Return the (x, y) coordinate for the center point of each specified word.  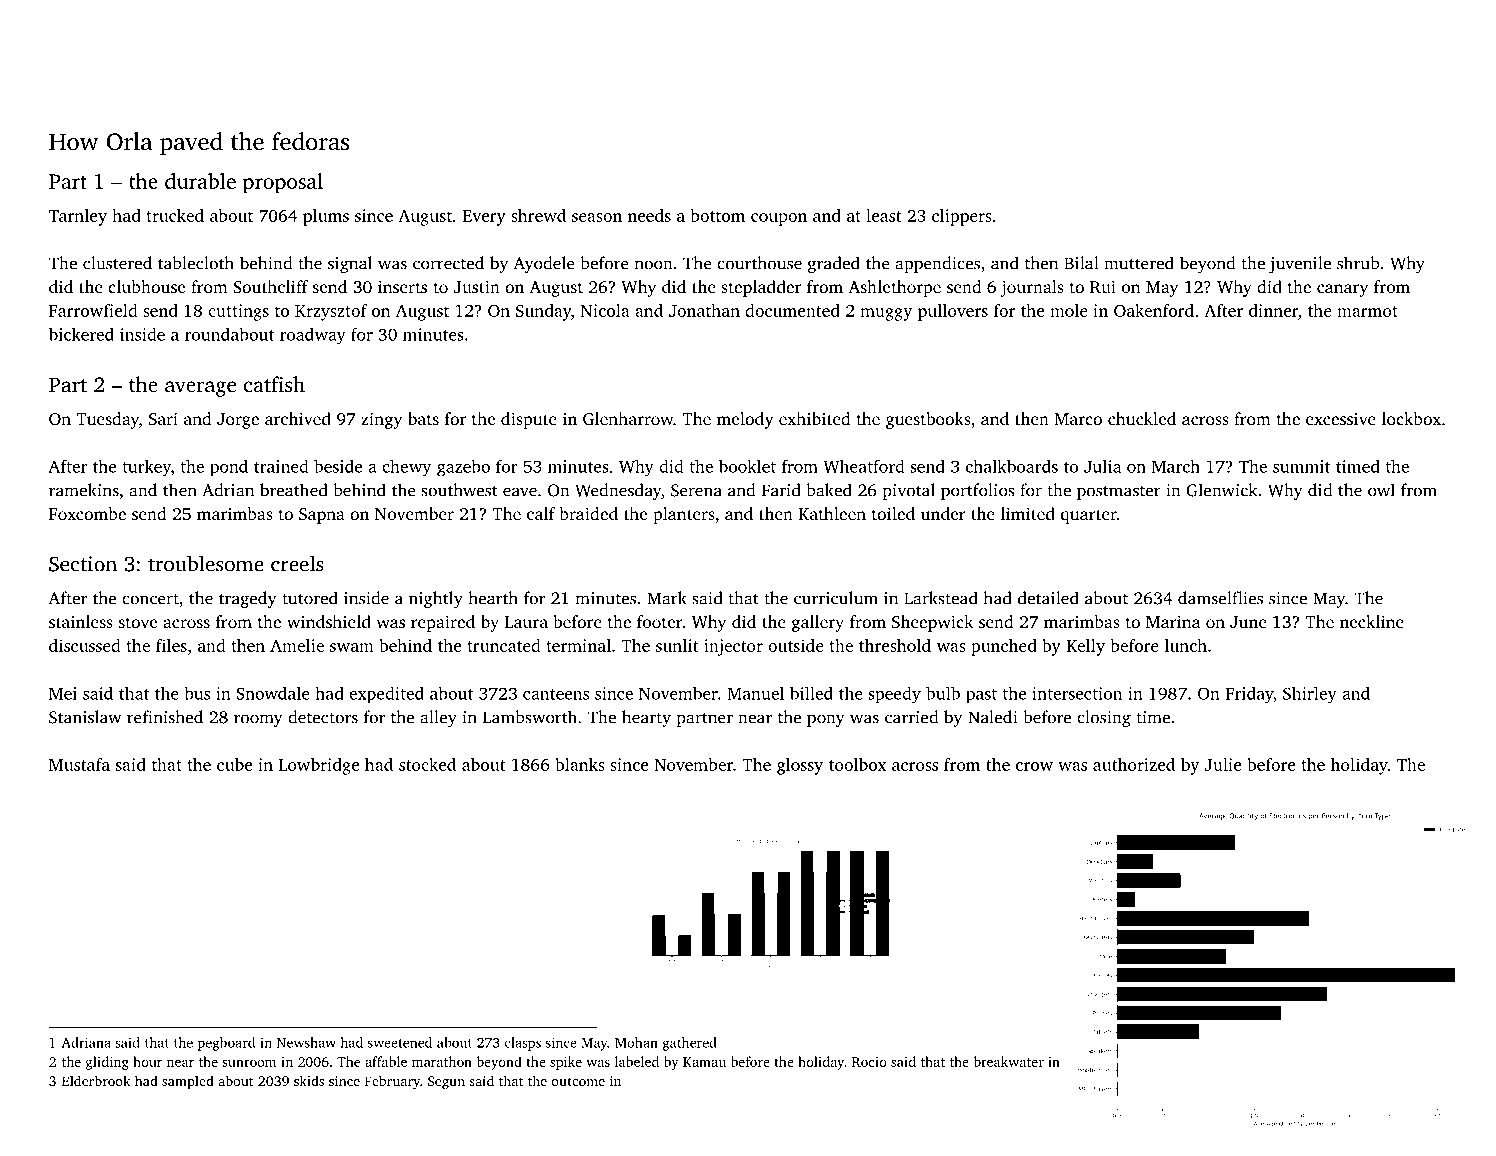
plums (326, 217)
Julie (1223, 764)
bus (197, 693)
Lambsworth (530, 717)
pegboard (226, 1044)
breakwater (1009, 1061)
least (884, 215)
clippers (962, 217)
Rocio (869, 1062)
